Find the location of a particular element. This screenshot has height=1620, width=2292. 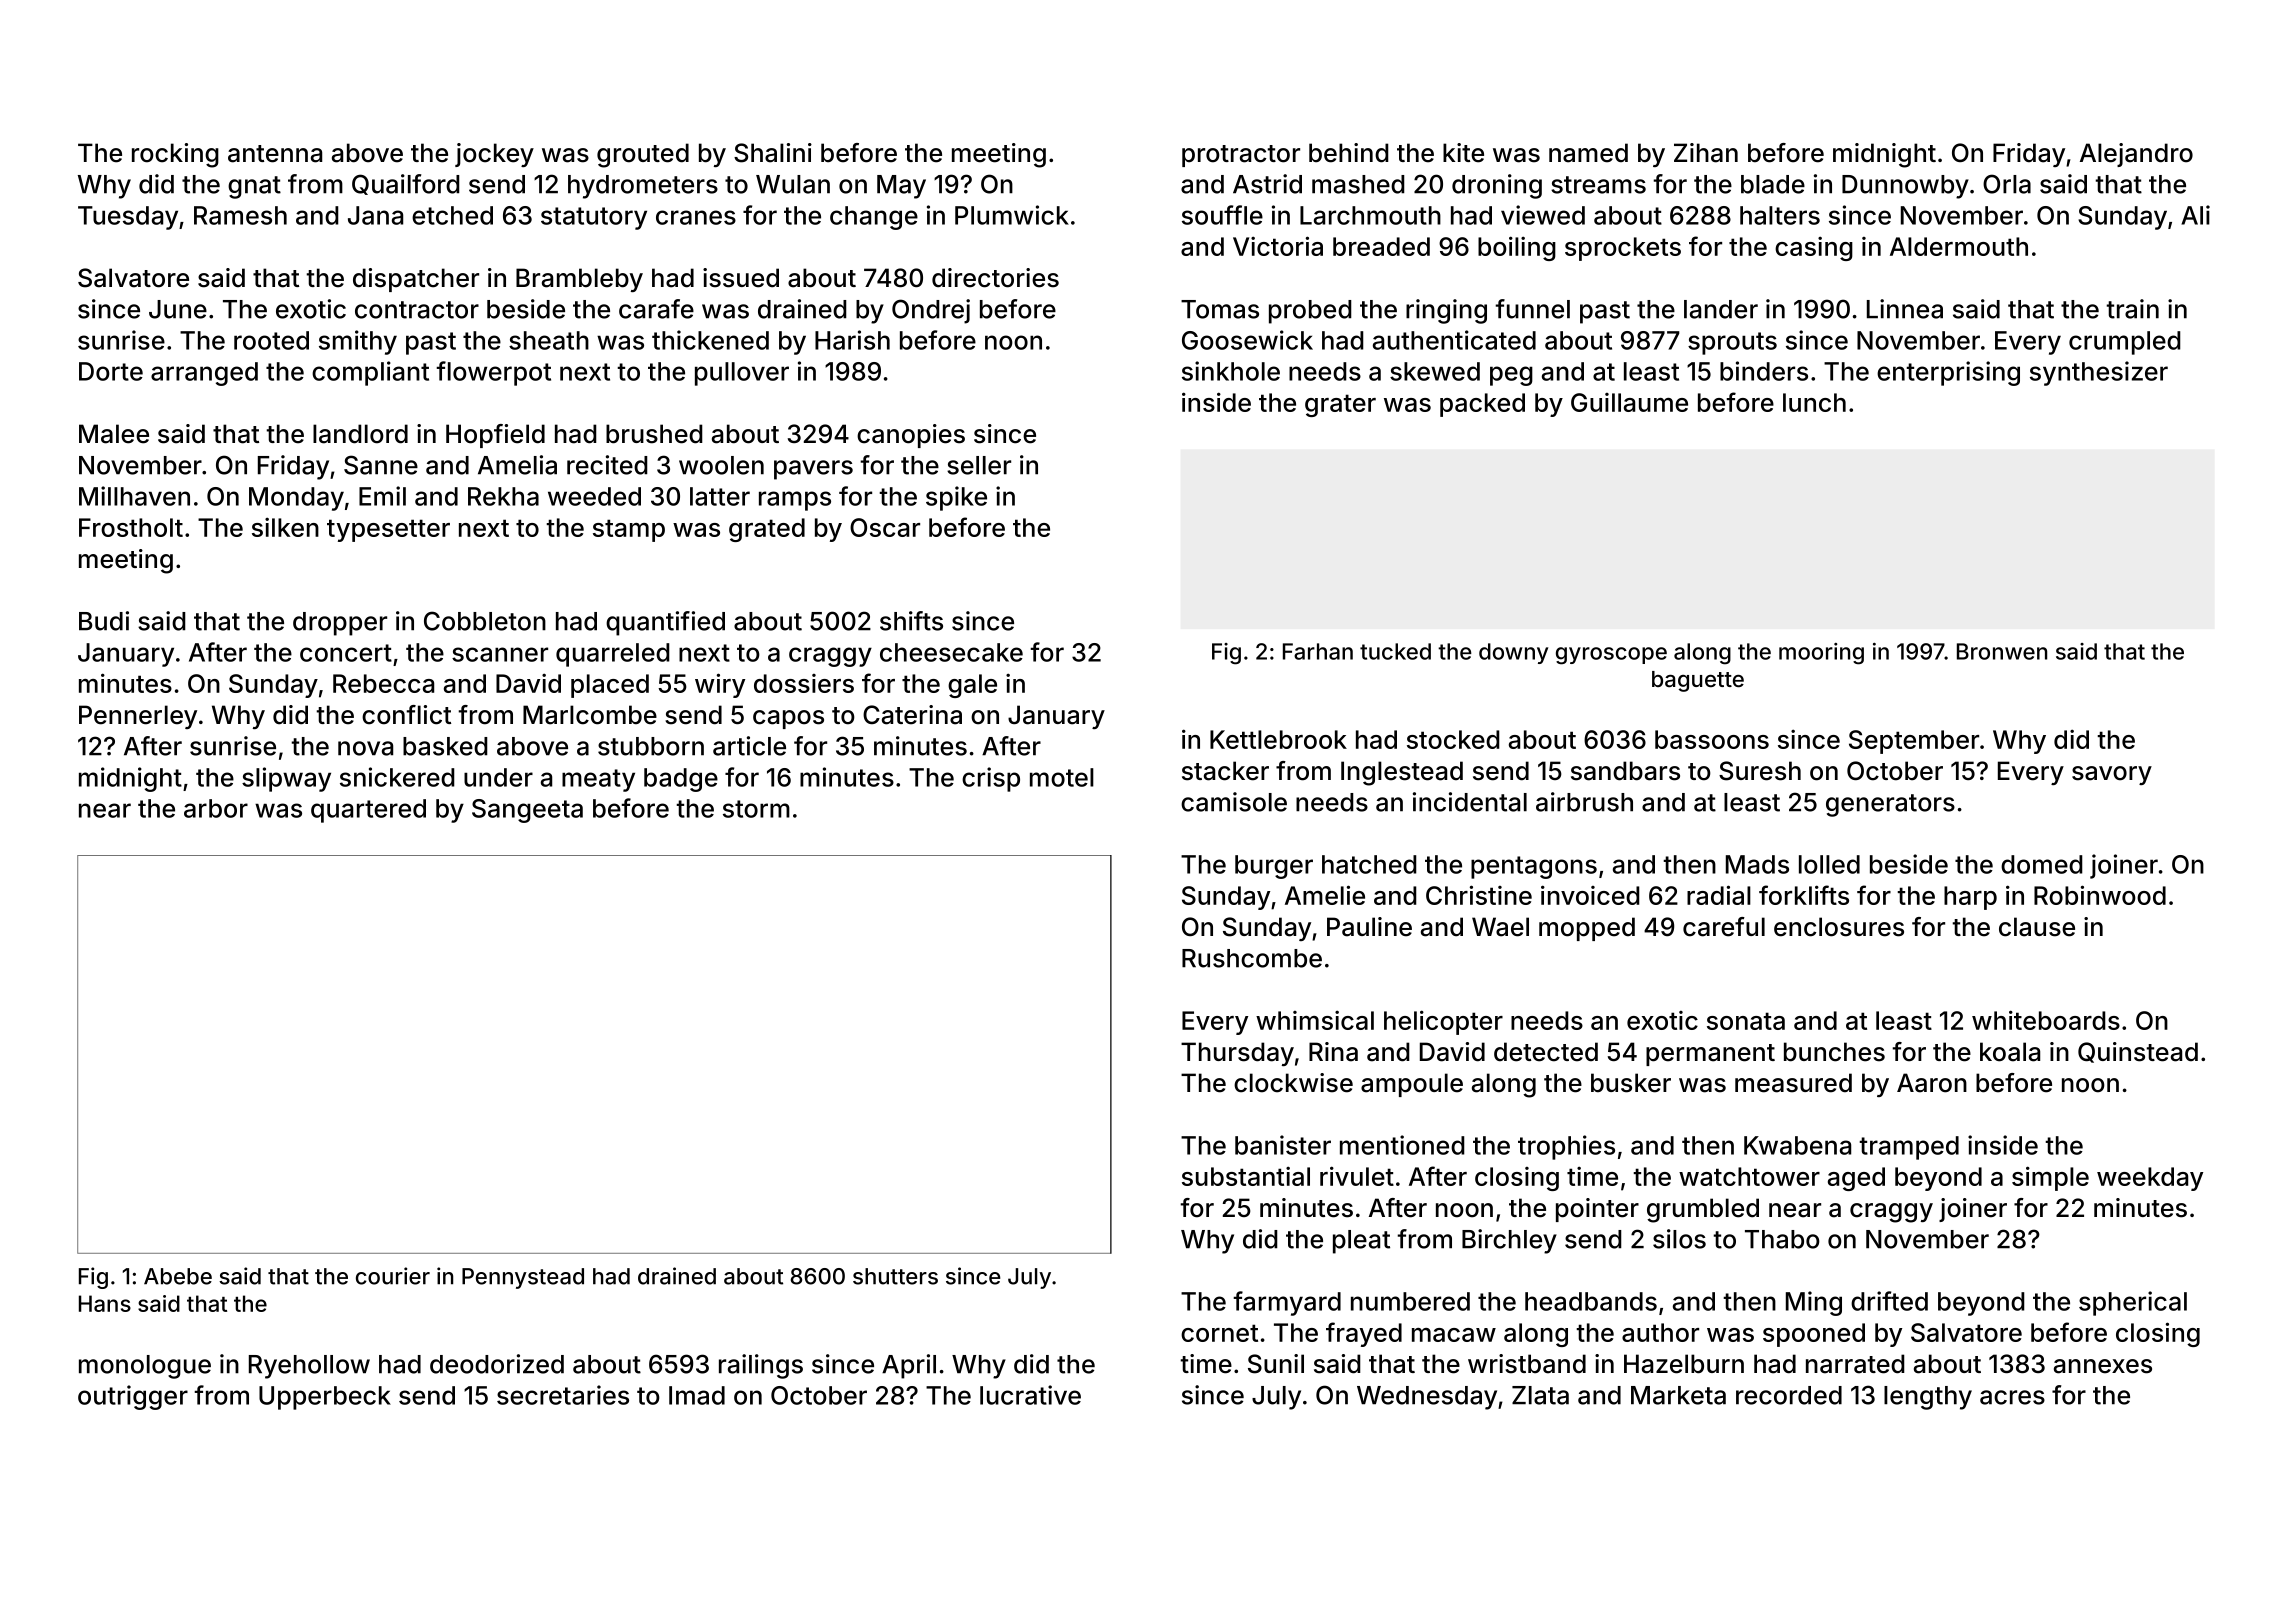

shifts is located at coordinates (911, 621).
